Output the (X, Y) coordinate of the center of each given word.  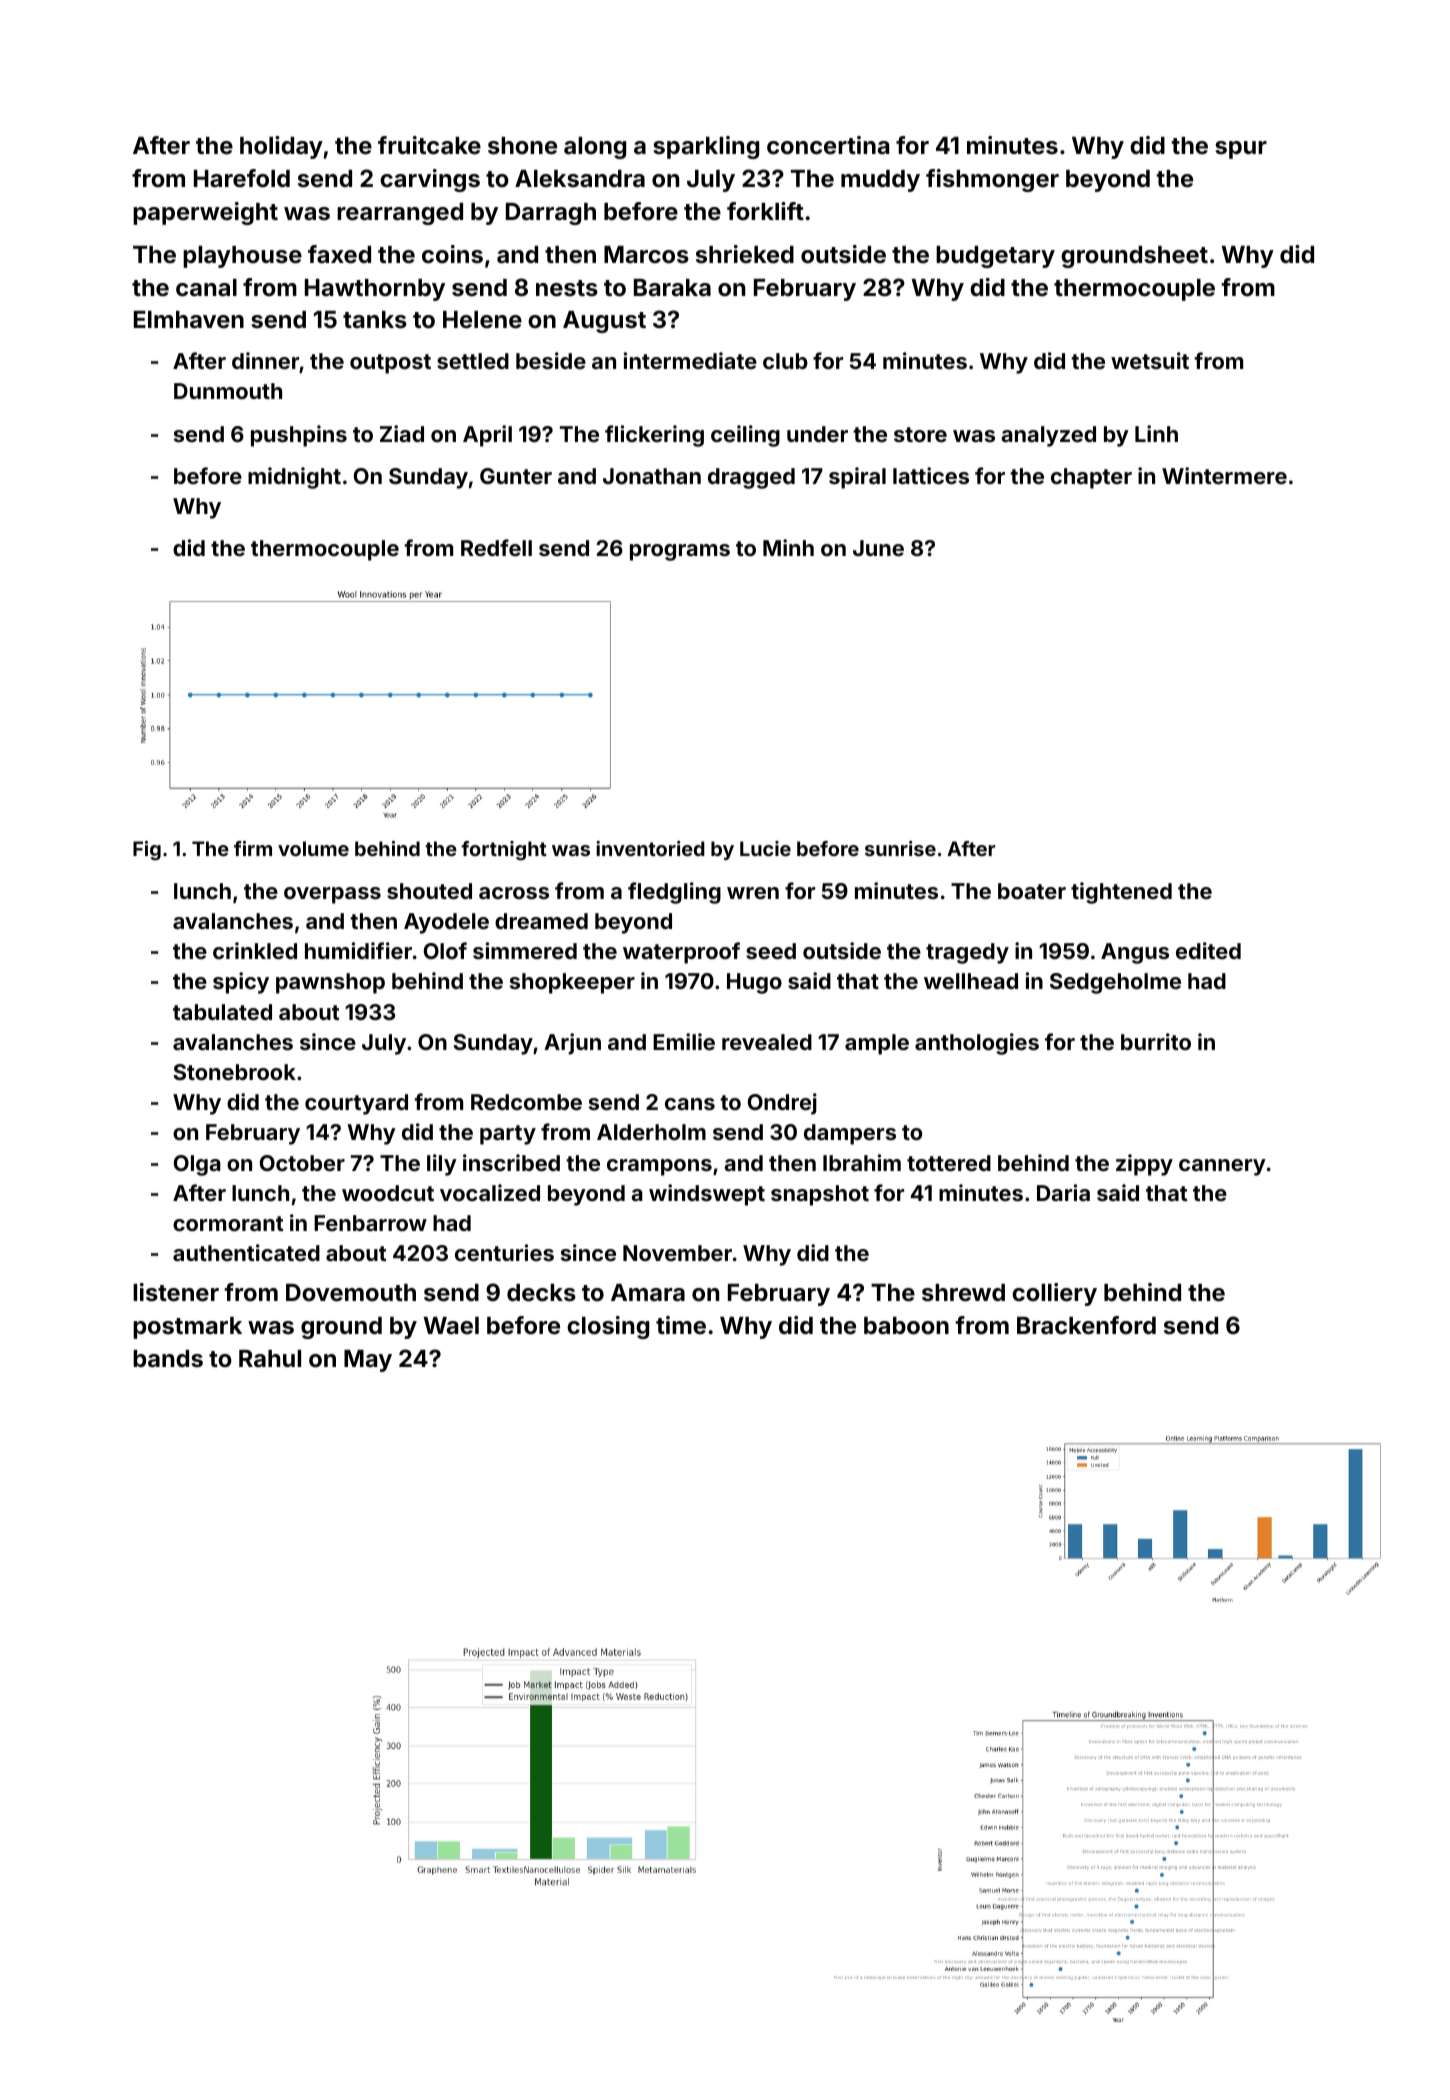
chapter (1091, 478)
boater (1032, 891)
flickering (654, 436)
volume (313, 848)
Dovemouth (351, 1292)
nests (567, 288)
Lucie (765, 848)
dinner (265, 360)
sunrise (900, 848)
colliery (1054, 1294)
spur (1241, 150)
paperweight (205, 213)
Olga (197, 1165)
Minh (788, 547)
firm (253, 848)
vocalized (490, 1192)
